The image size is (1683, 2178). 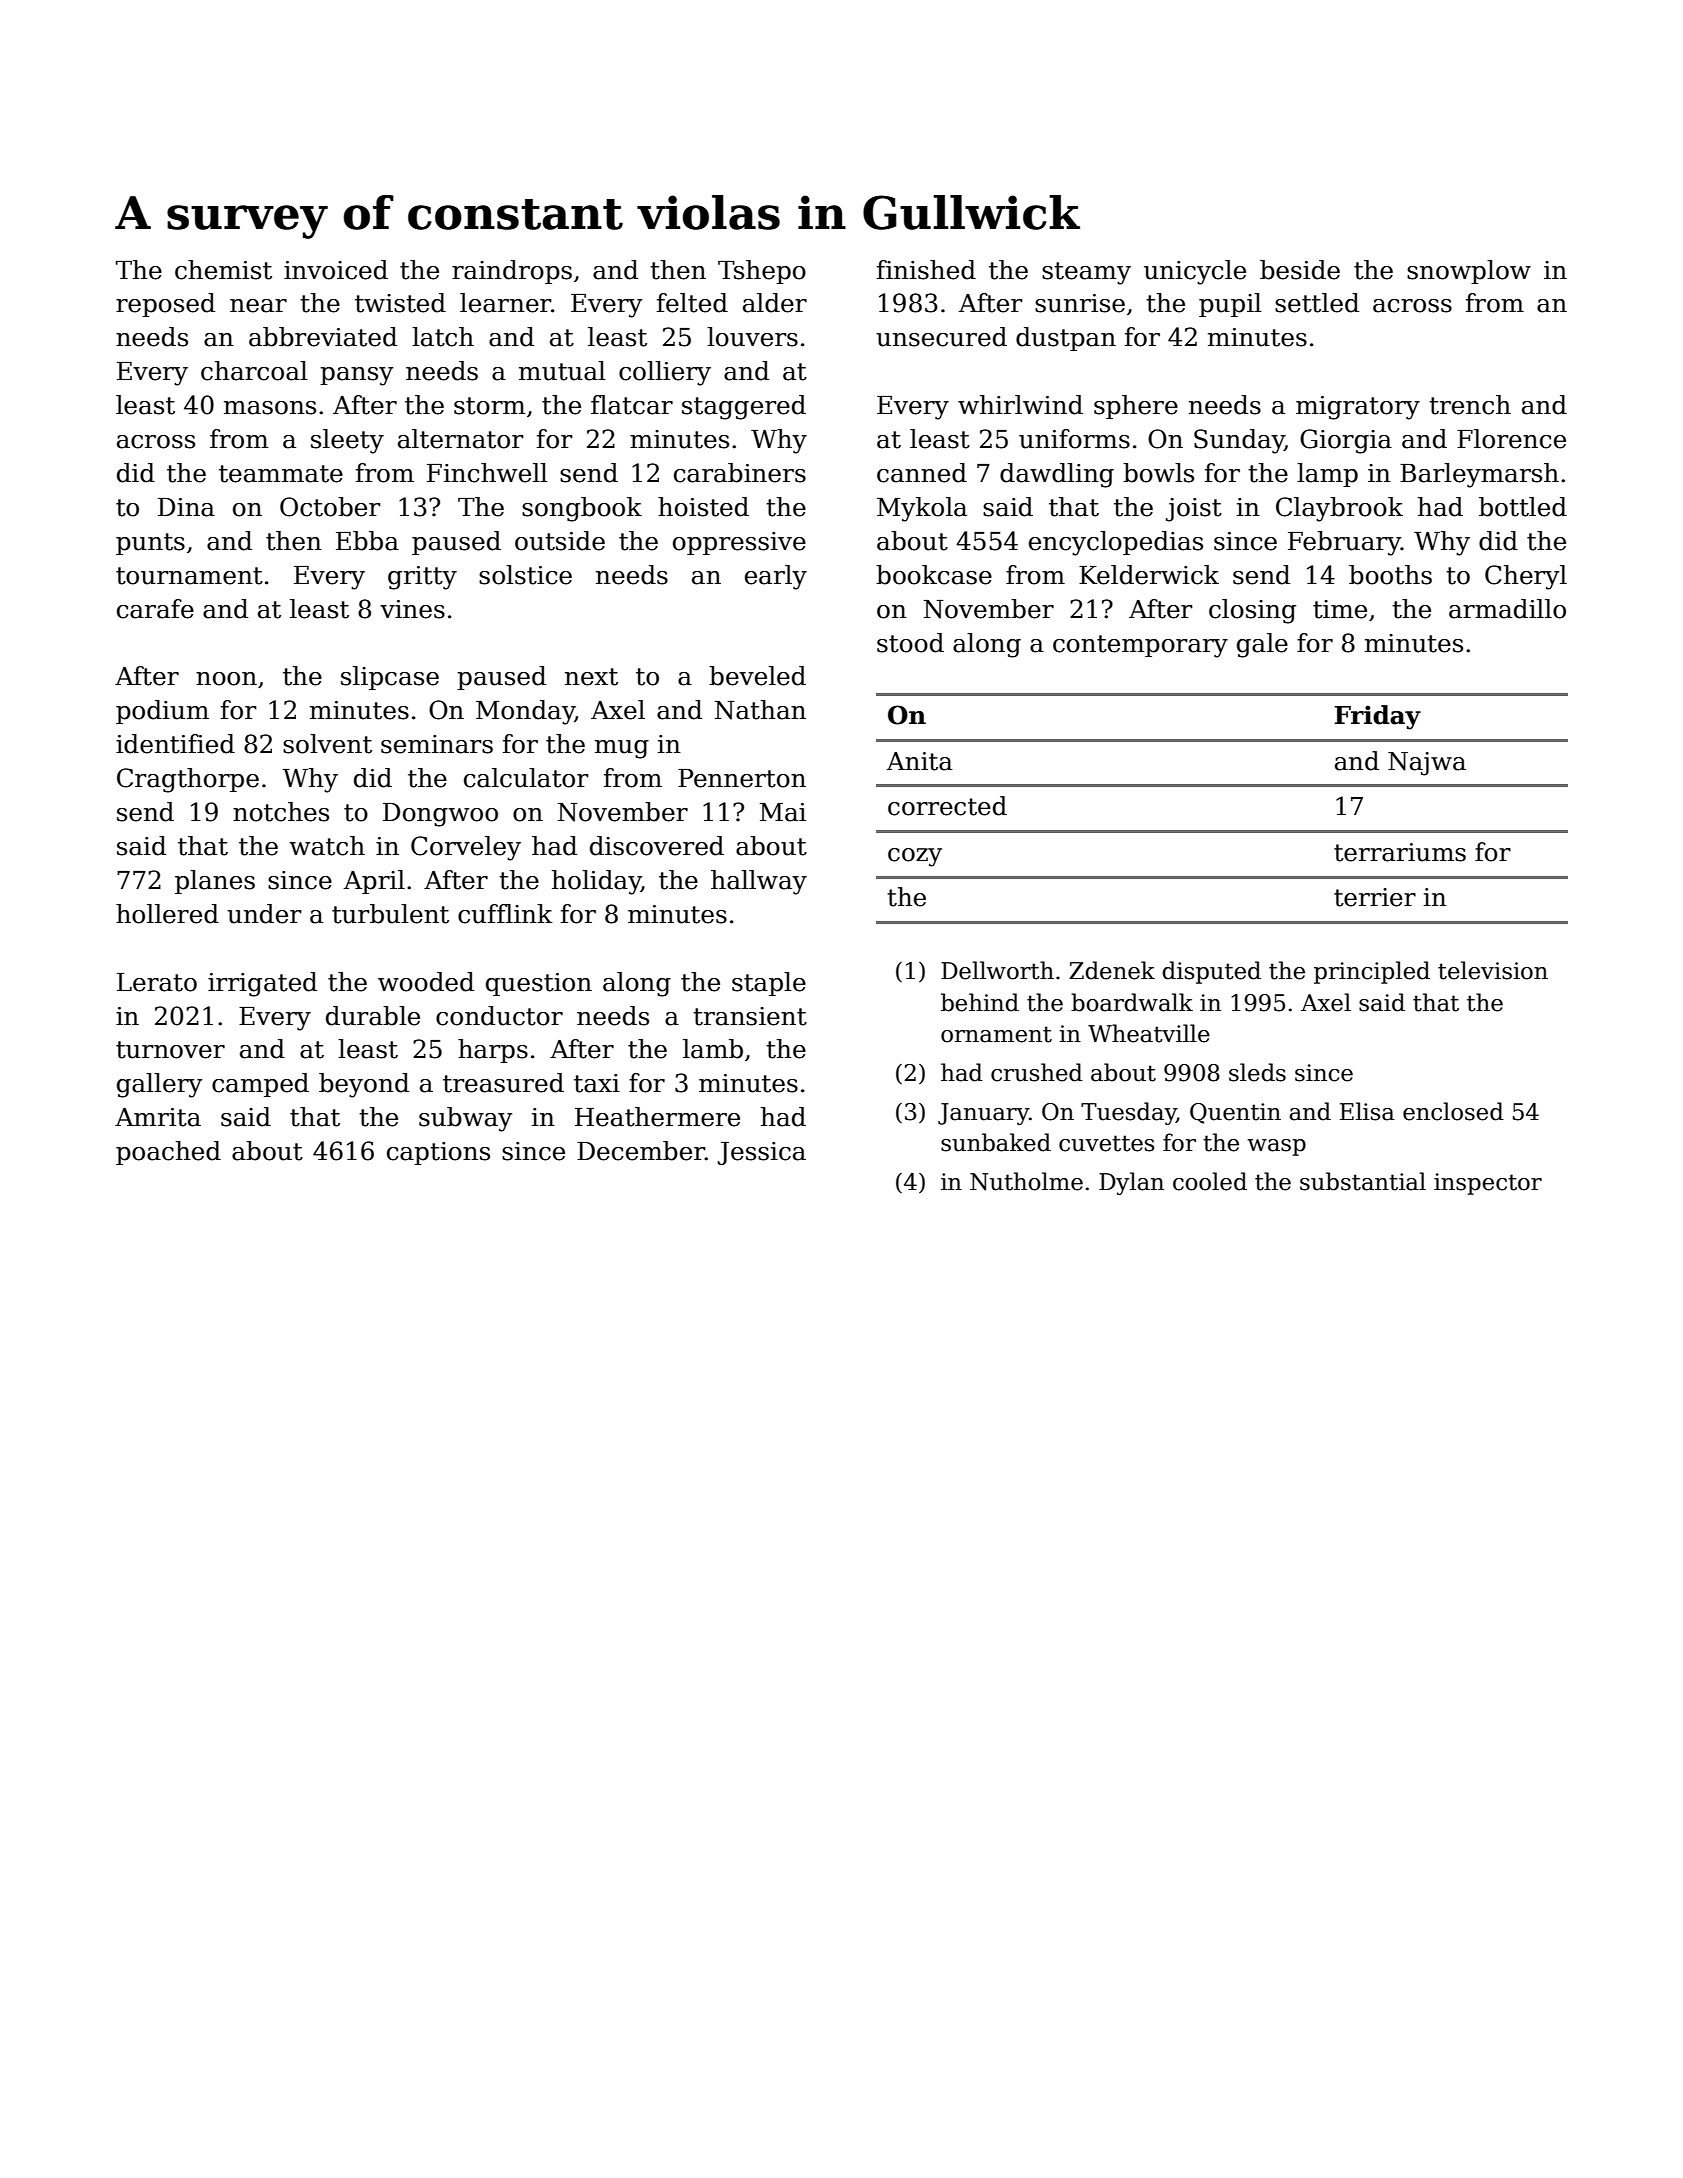 What do you see at coordinates (910, 643) in the screenshot?
I see `stood` at bounding box center [910, 643].
